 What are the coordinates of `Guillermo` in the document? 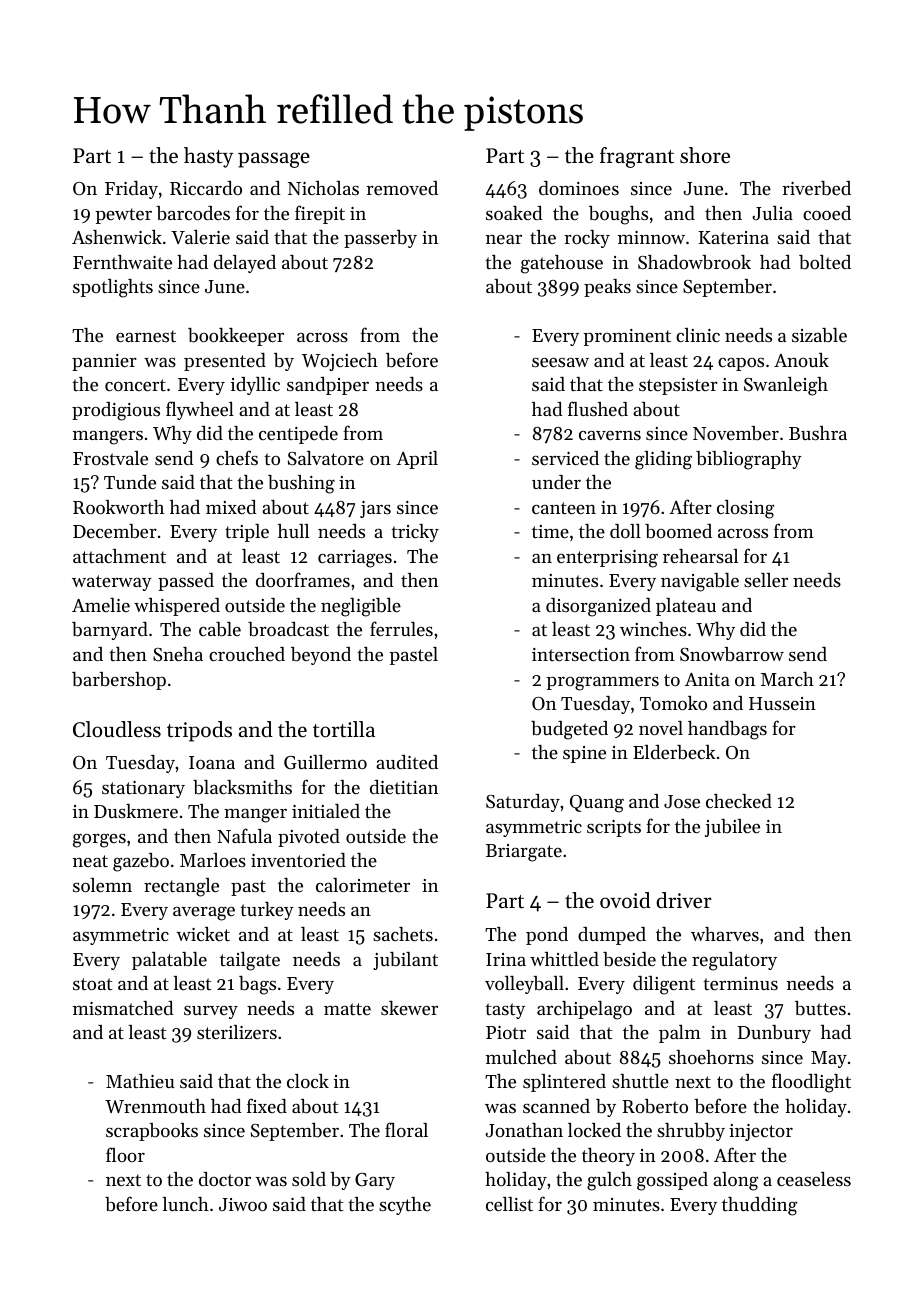 It's located at (325, 762).
